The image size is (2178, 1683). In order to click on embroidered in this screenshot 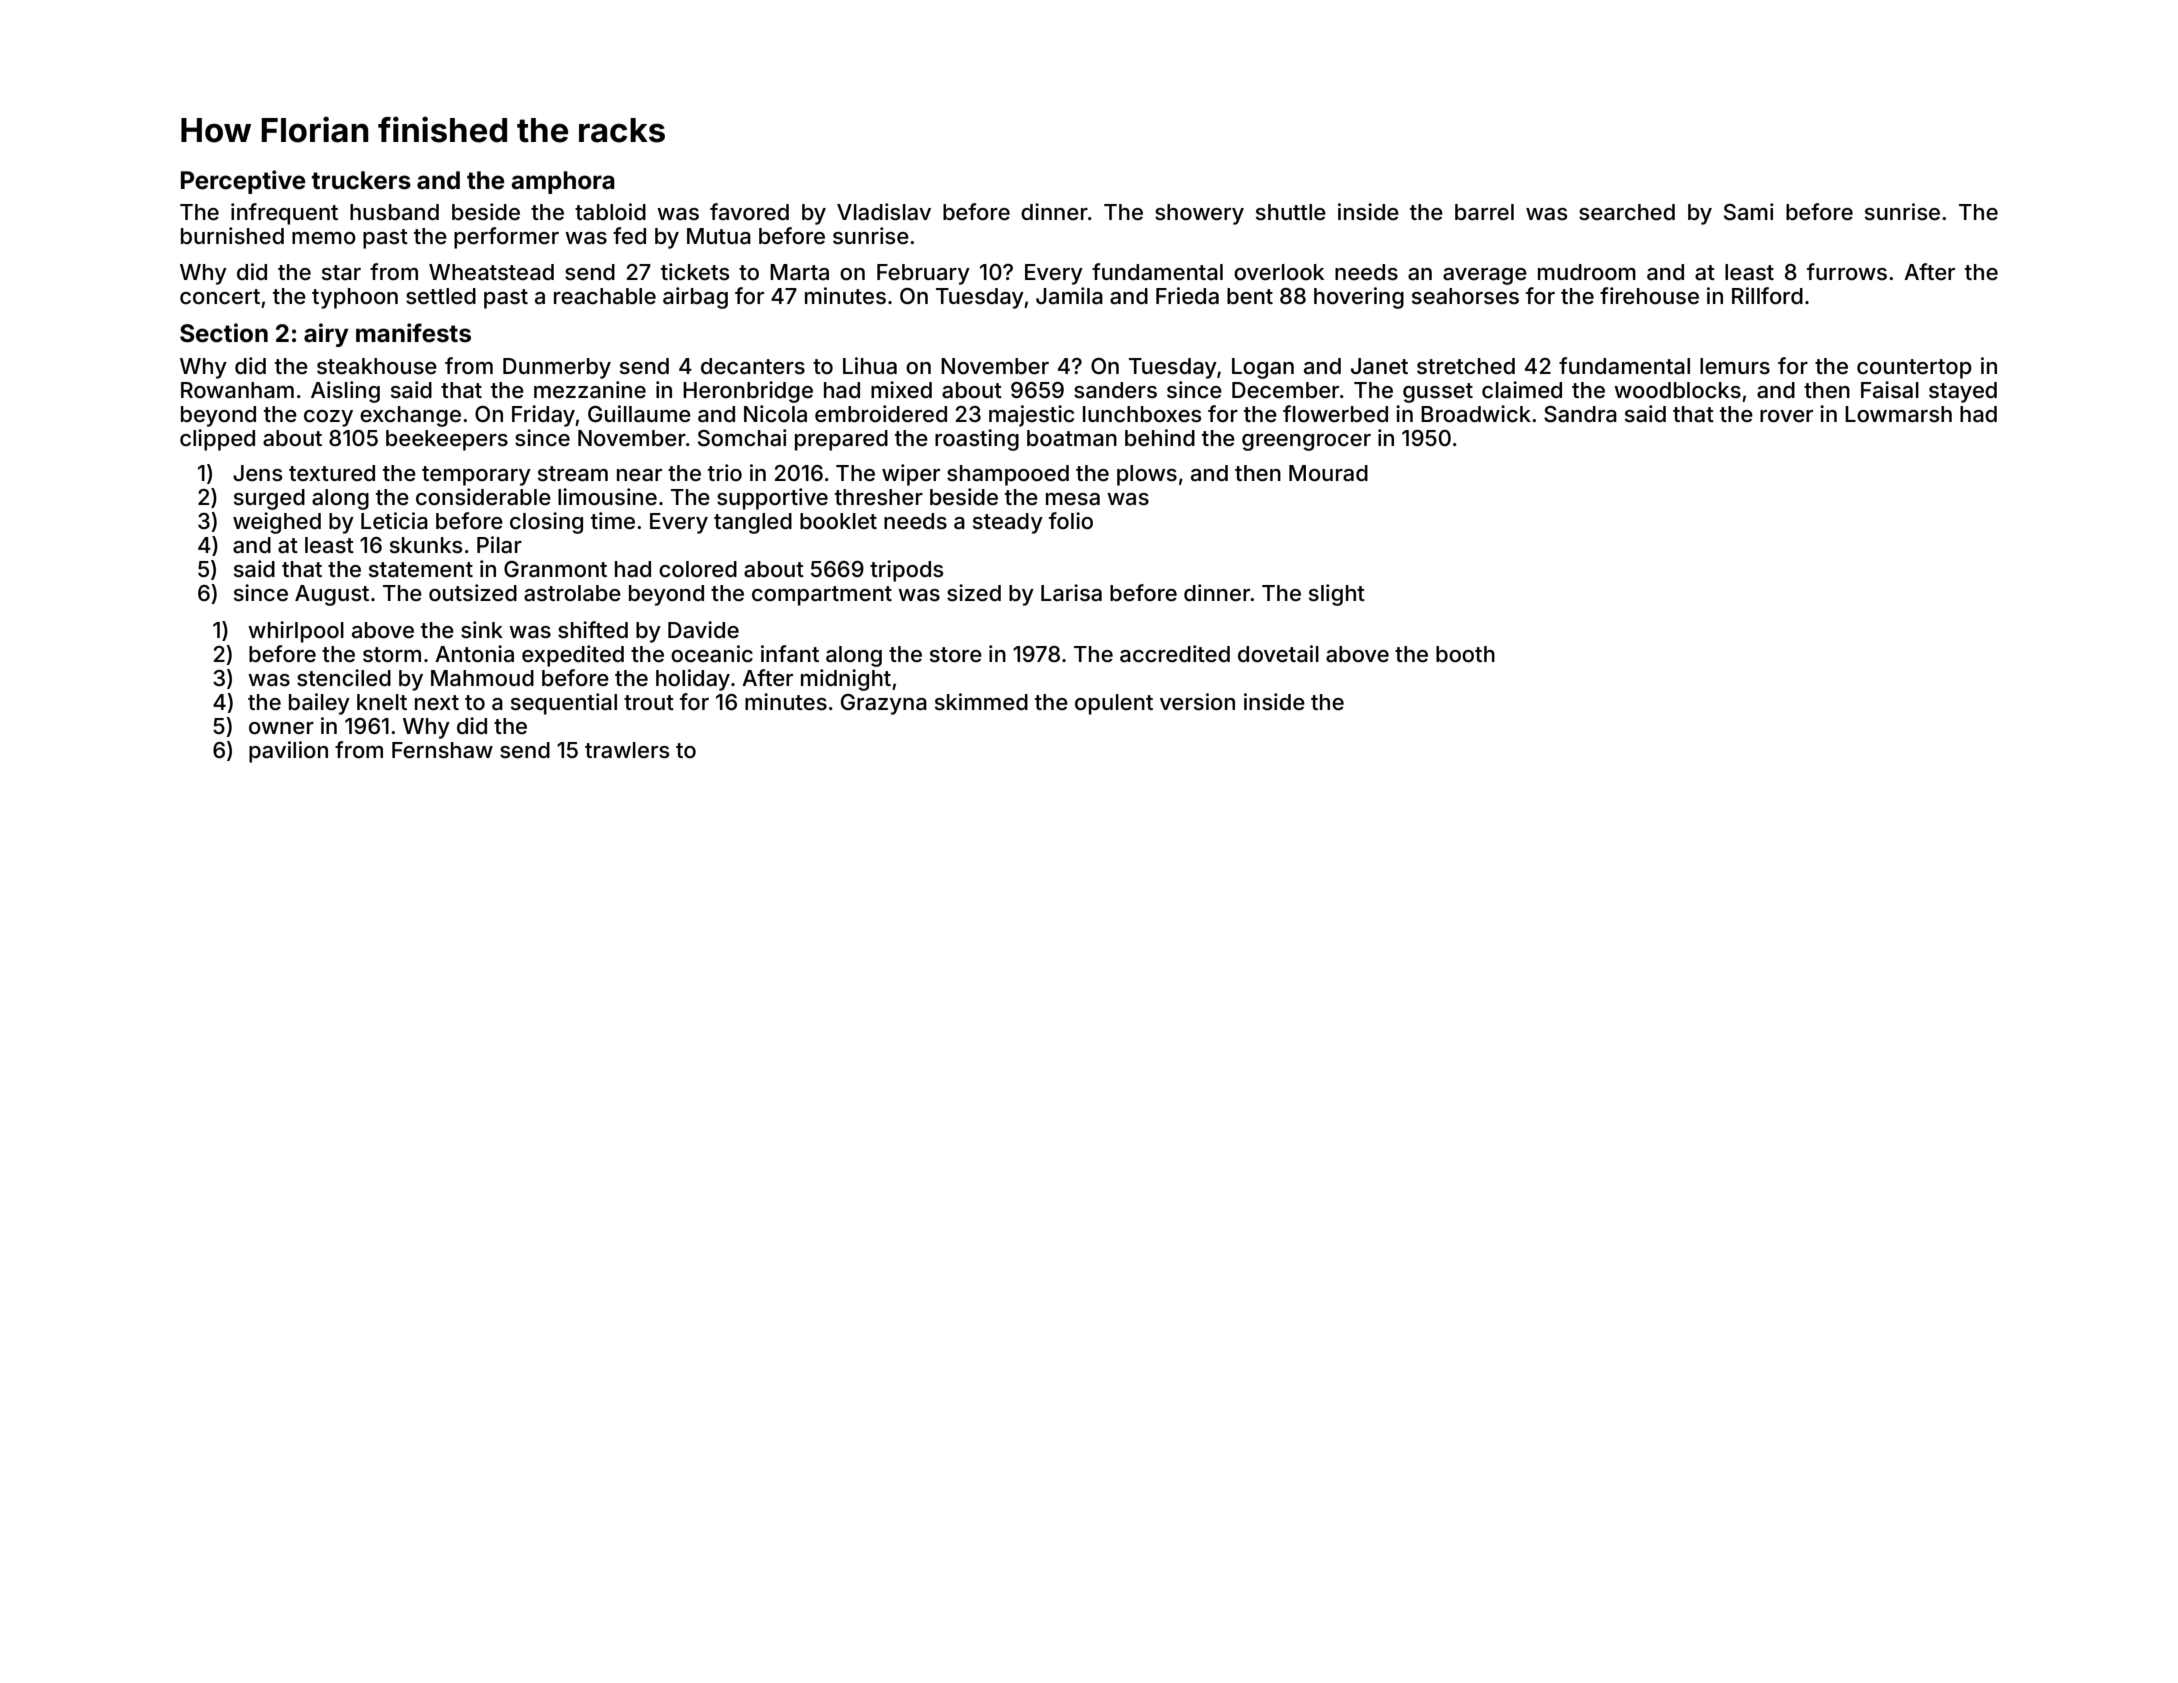, I will do `click(881, 414)`.
